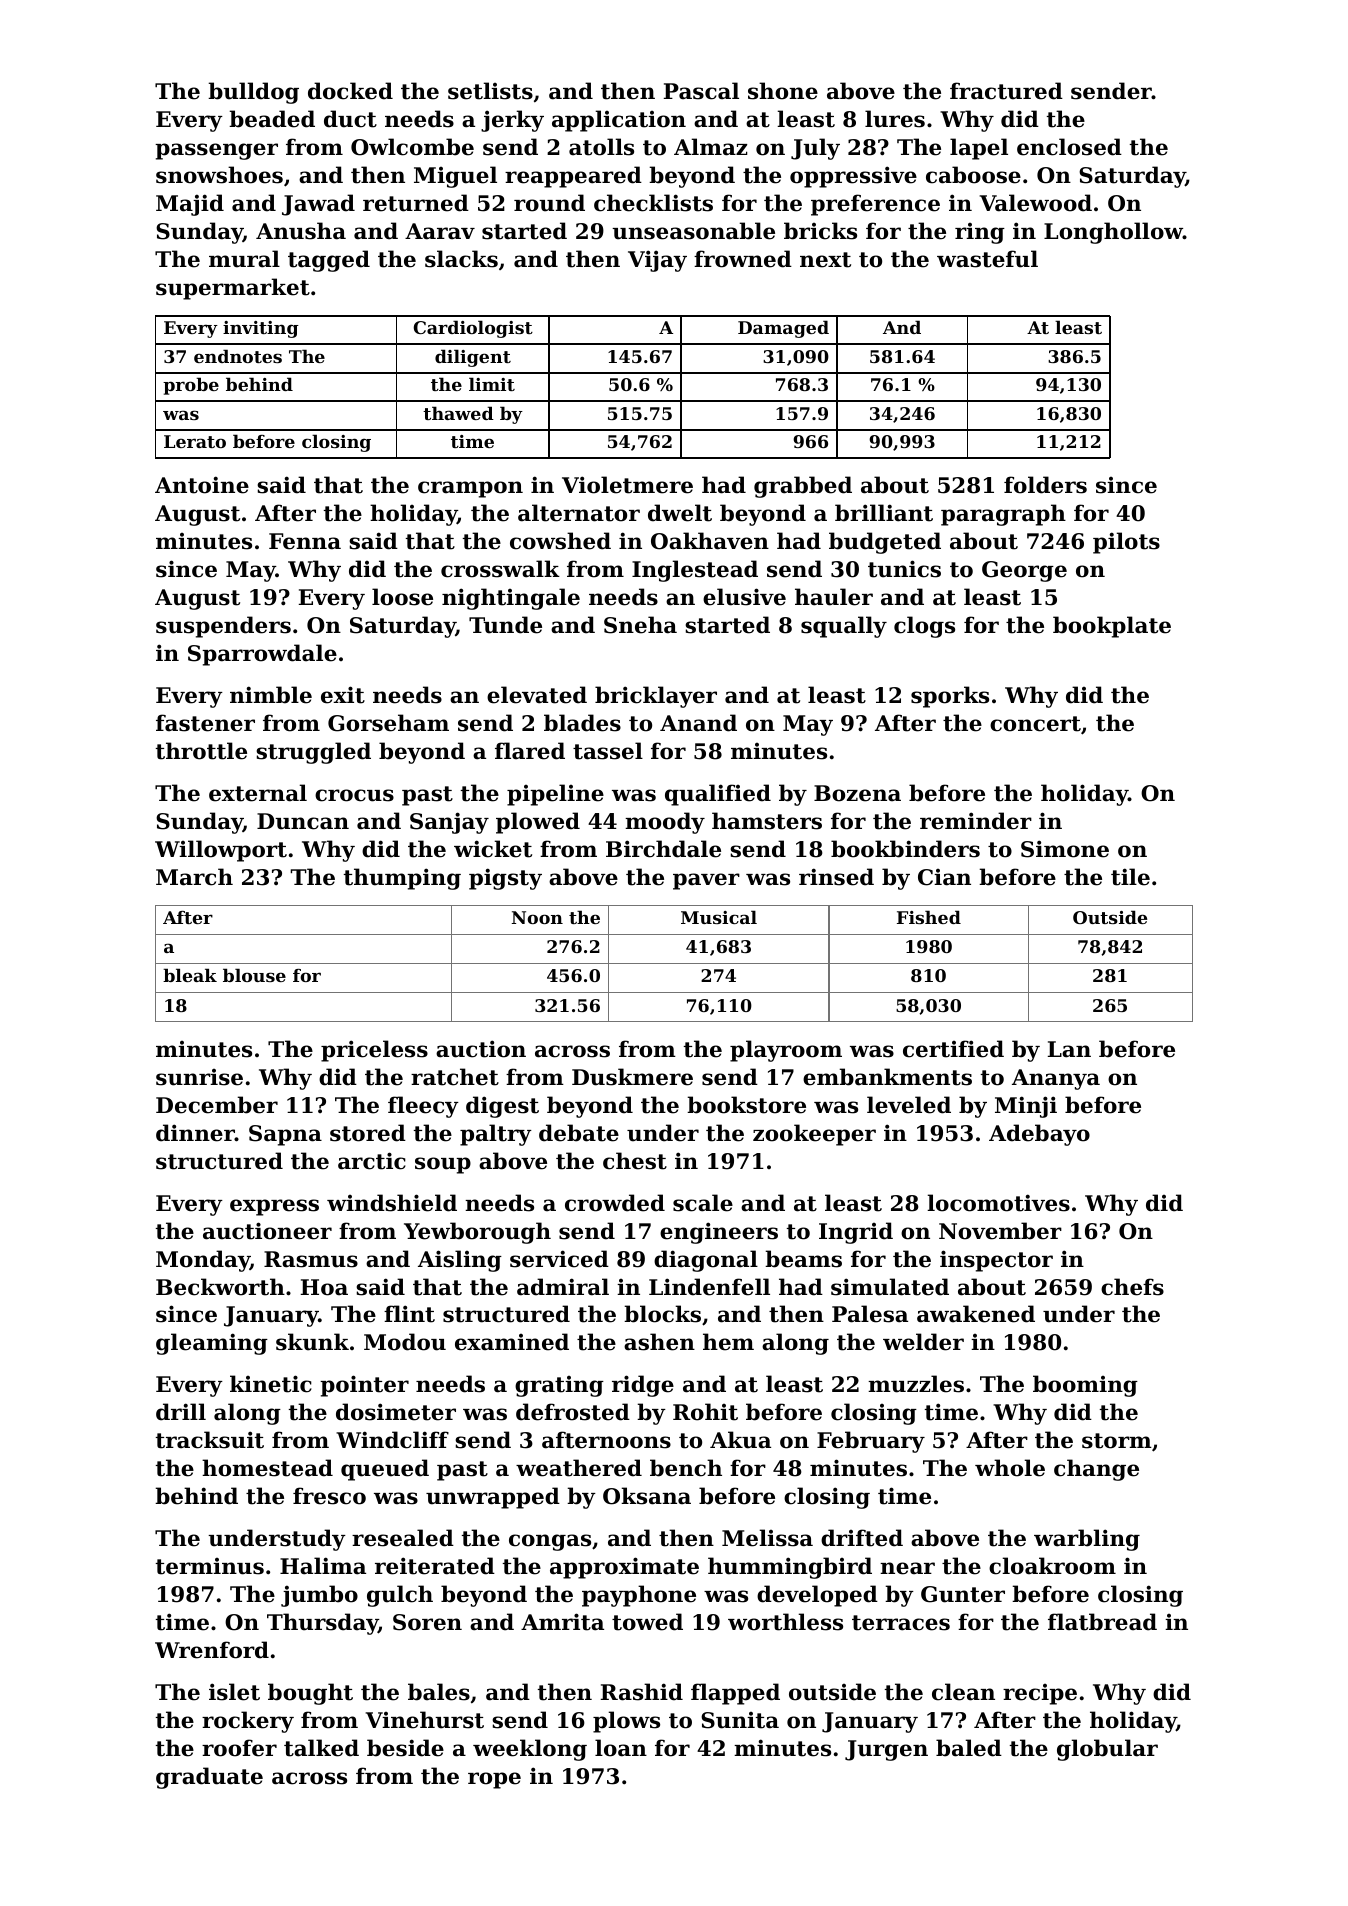 This page has width=1348, height=1906. Describe the element at coordinates (680, 513) in the page. I see `dwelt` at that location.
